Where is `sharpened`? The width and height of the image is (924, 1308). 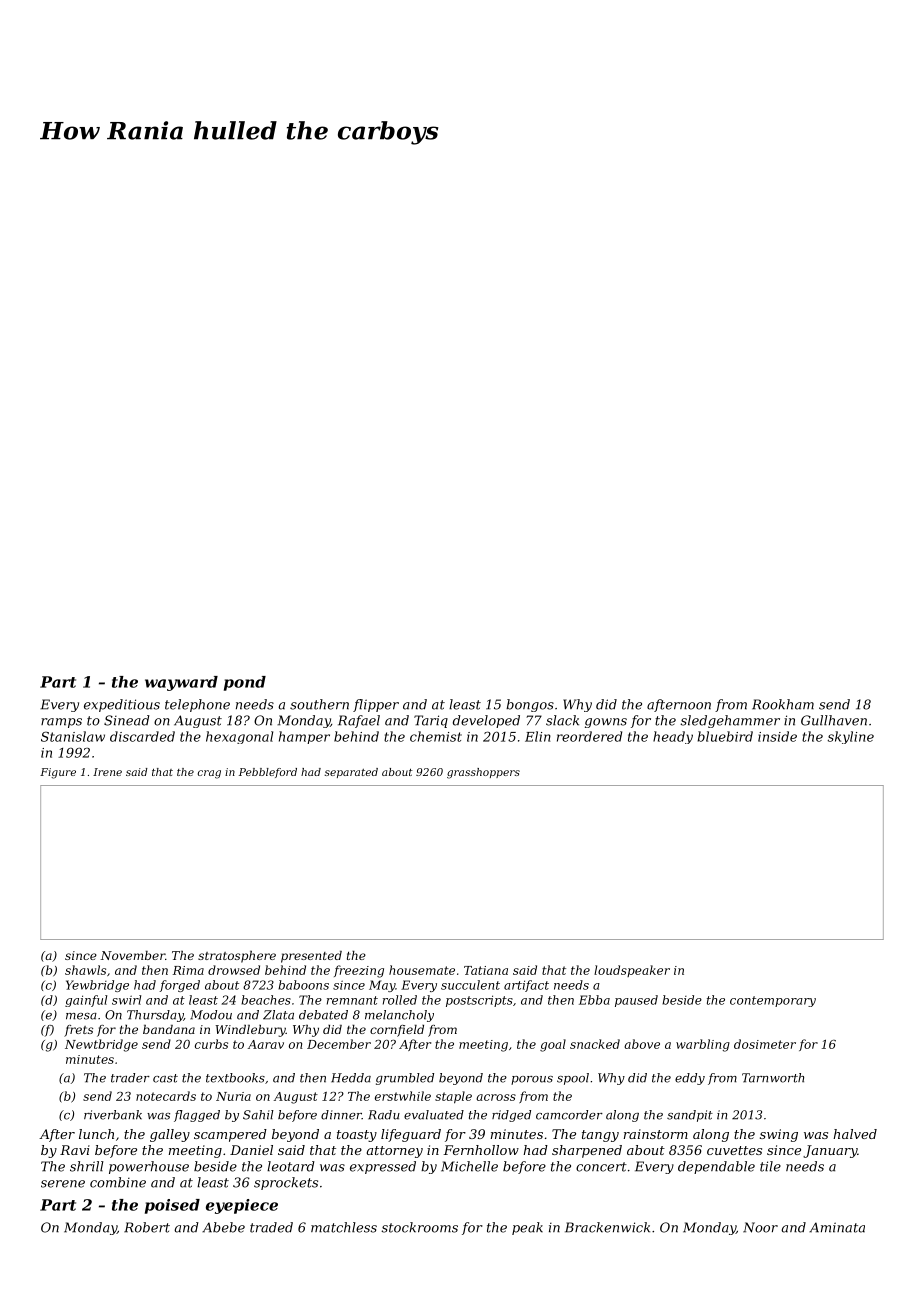
sharpened is located at coordinates (587, 1151).
